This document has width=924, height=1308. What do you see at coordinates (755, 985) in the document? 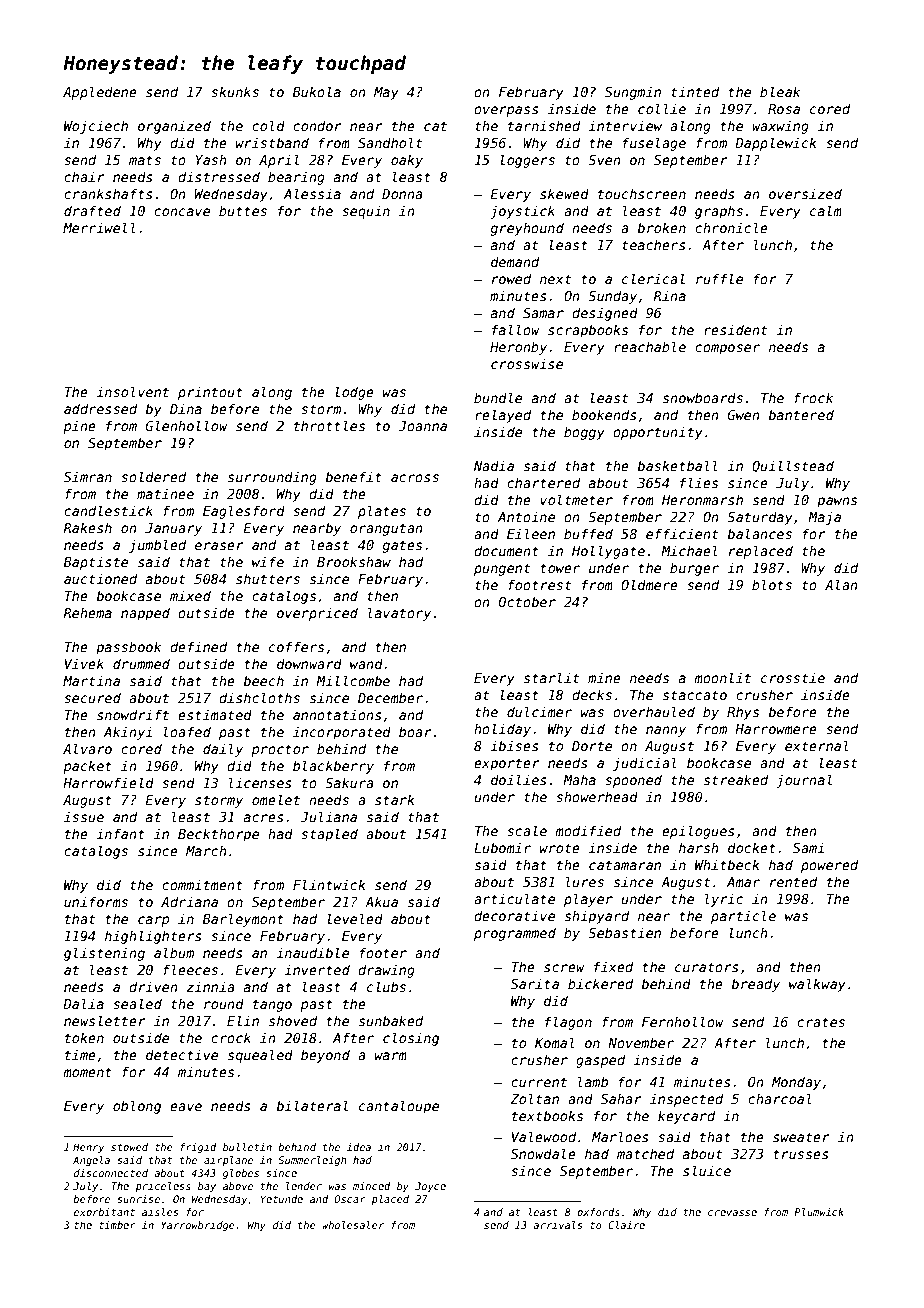
I see `bready` at bounding box center [755, 985].
